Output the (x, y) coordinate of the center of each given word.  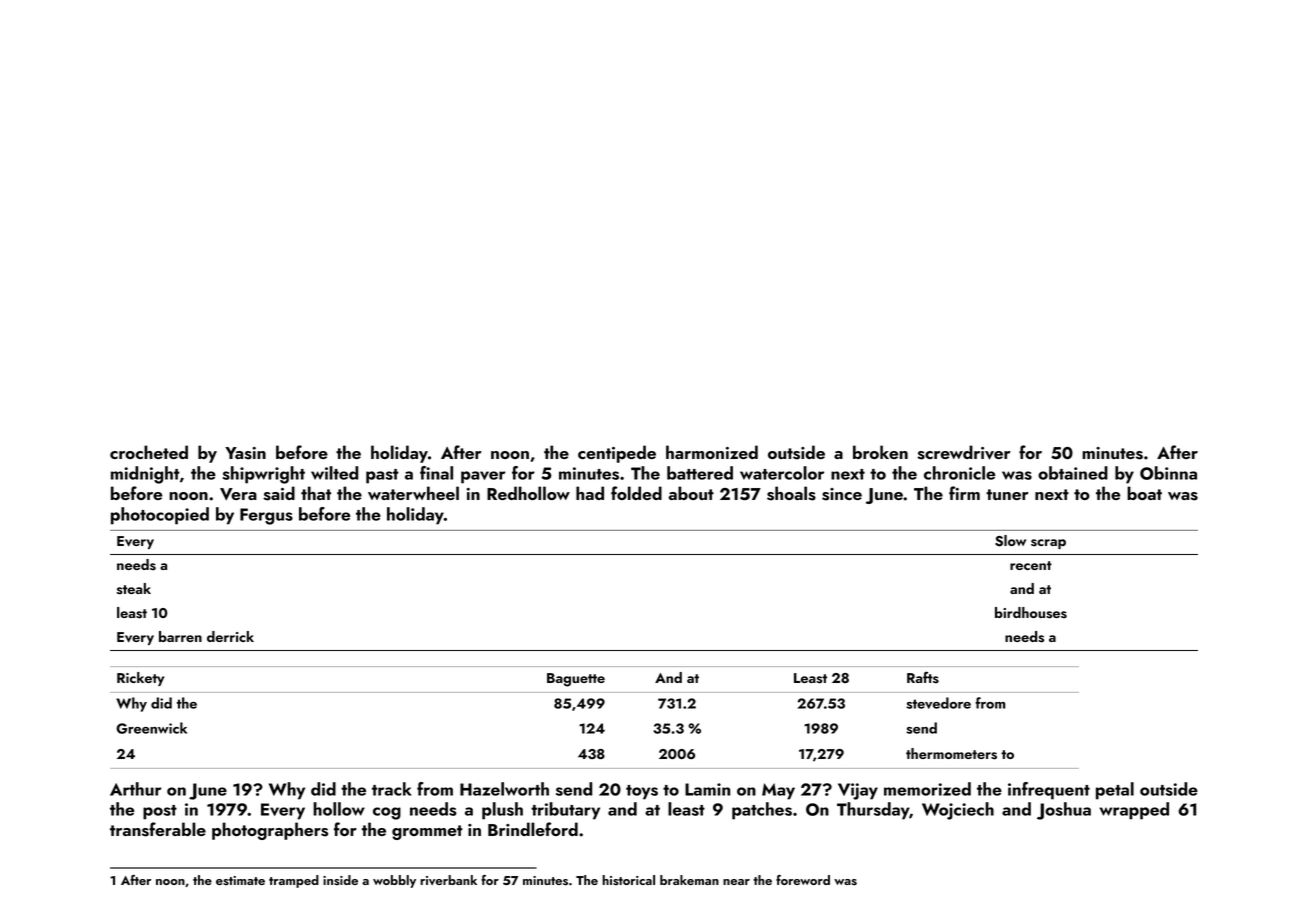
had (590, 493)
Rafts (923, 677)
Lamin (707, 789)
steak (134, 589)
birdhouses (1031, 613)
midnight (145, 475)
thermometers (951, 754)
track (392, 789)
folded (636, 493)
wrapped (1134, 811)
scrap (1048, 544)
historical (628, 880)
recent (1031, 565)
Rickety (140, 679)
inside (340, 880)
